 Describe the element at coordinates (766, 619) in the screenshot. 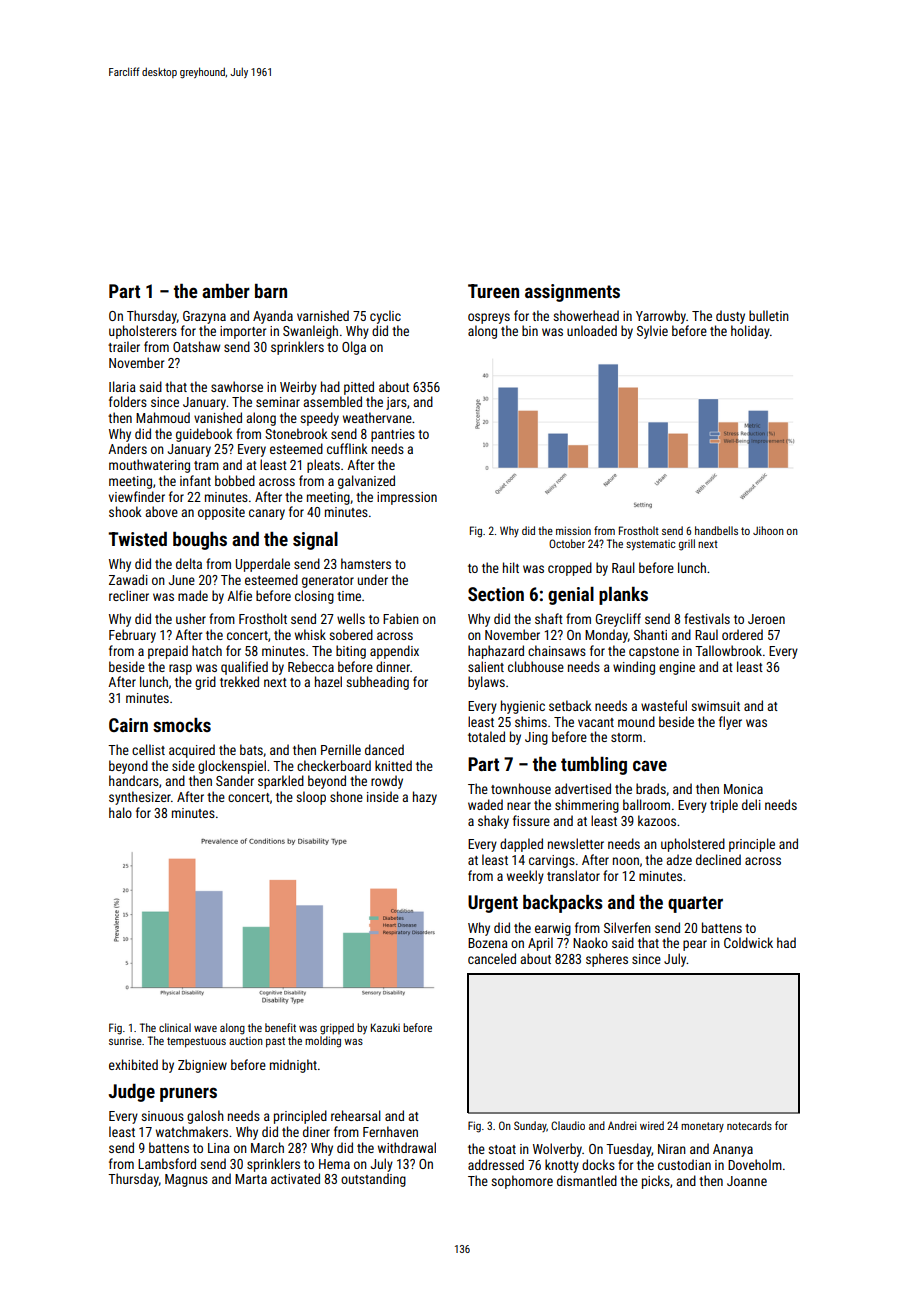

I see `Jeroen` at that location.
